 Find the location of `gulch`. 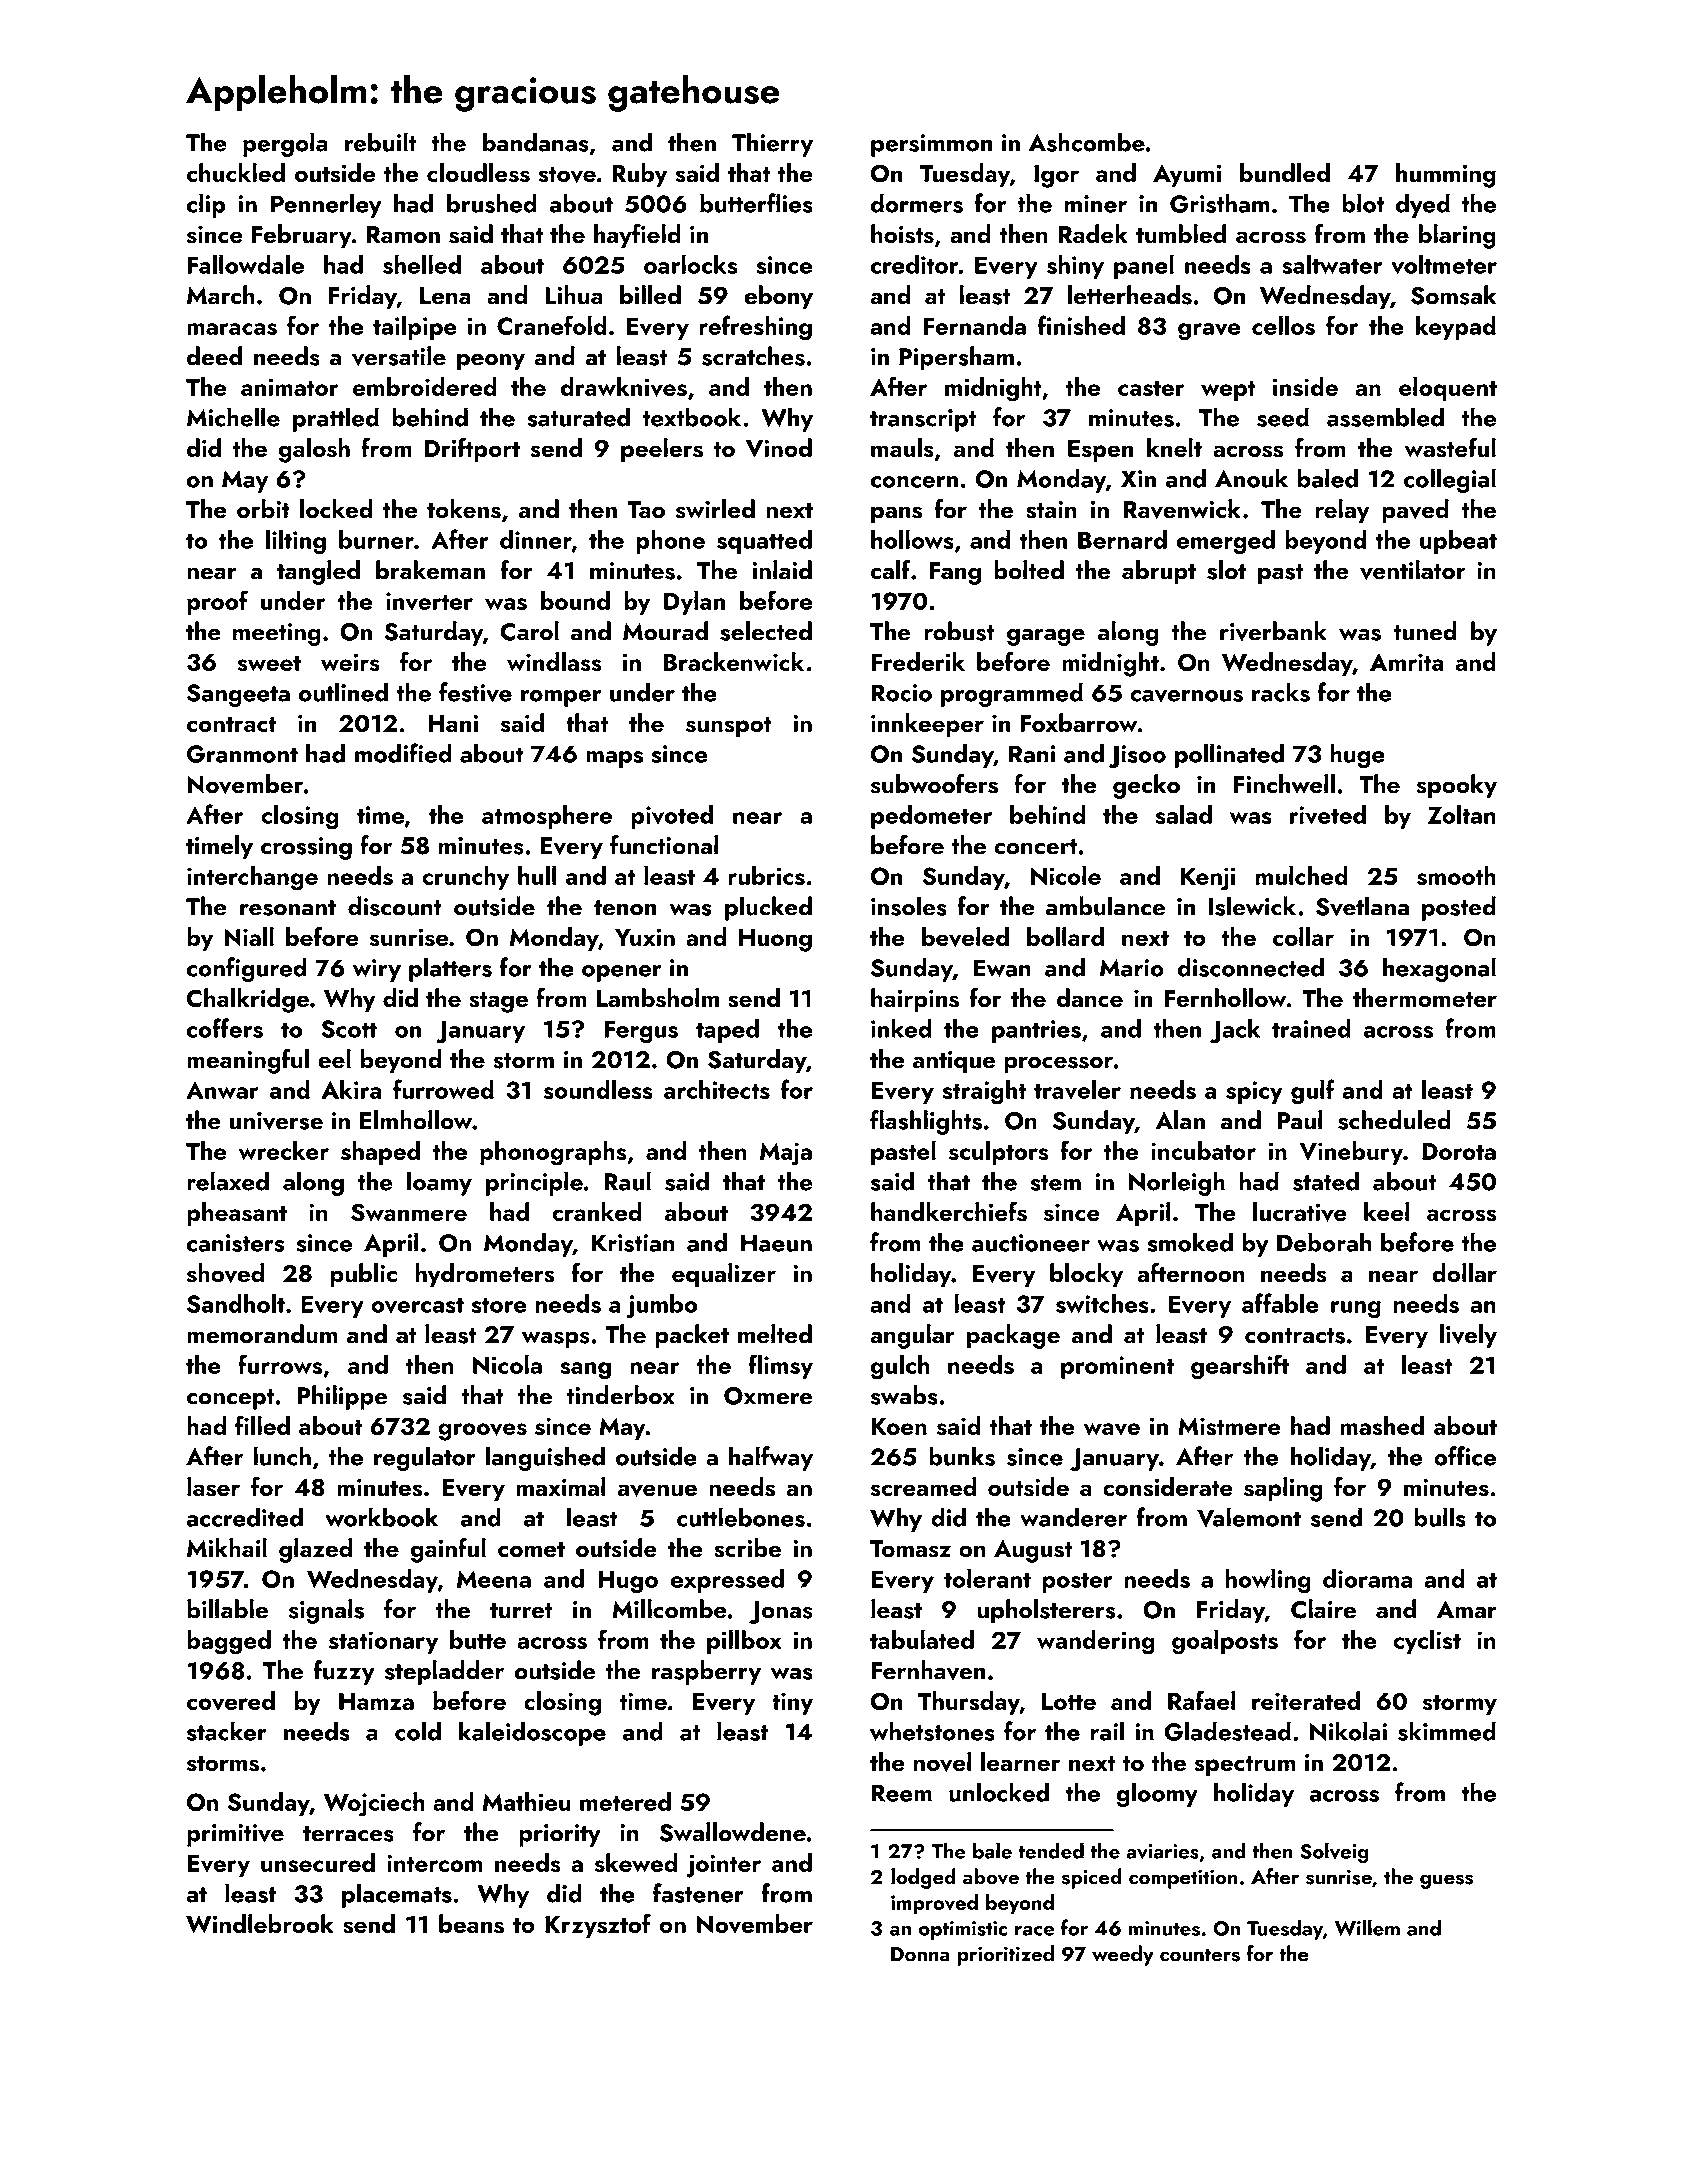

gulch is located at coordinates (900, 1367).
